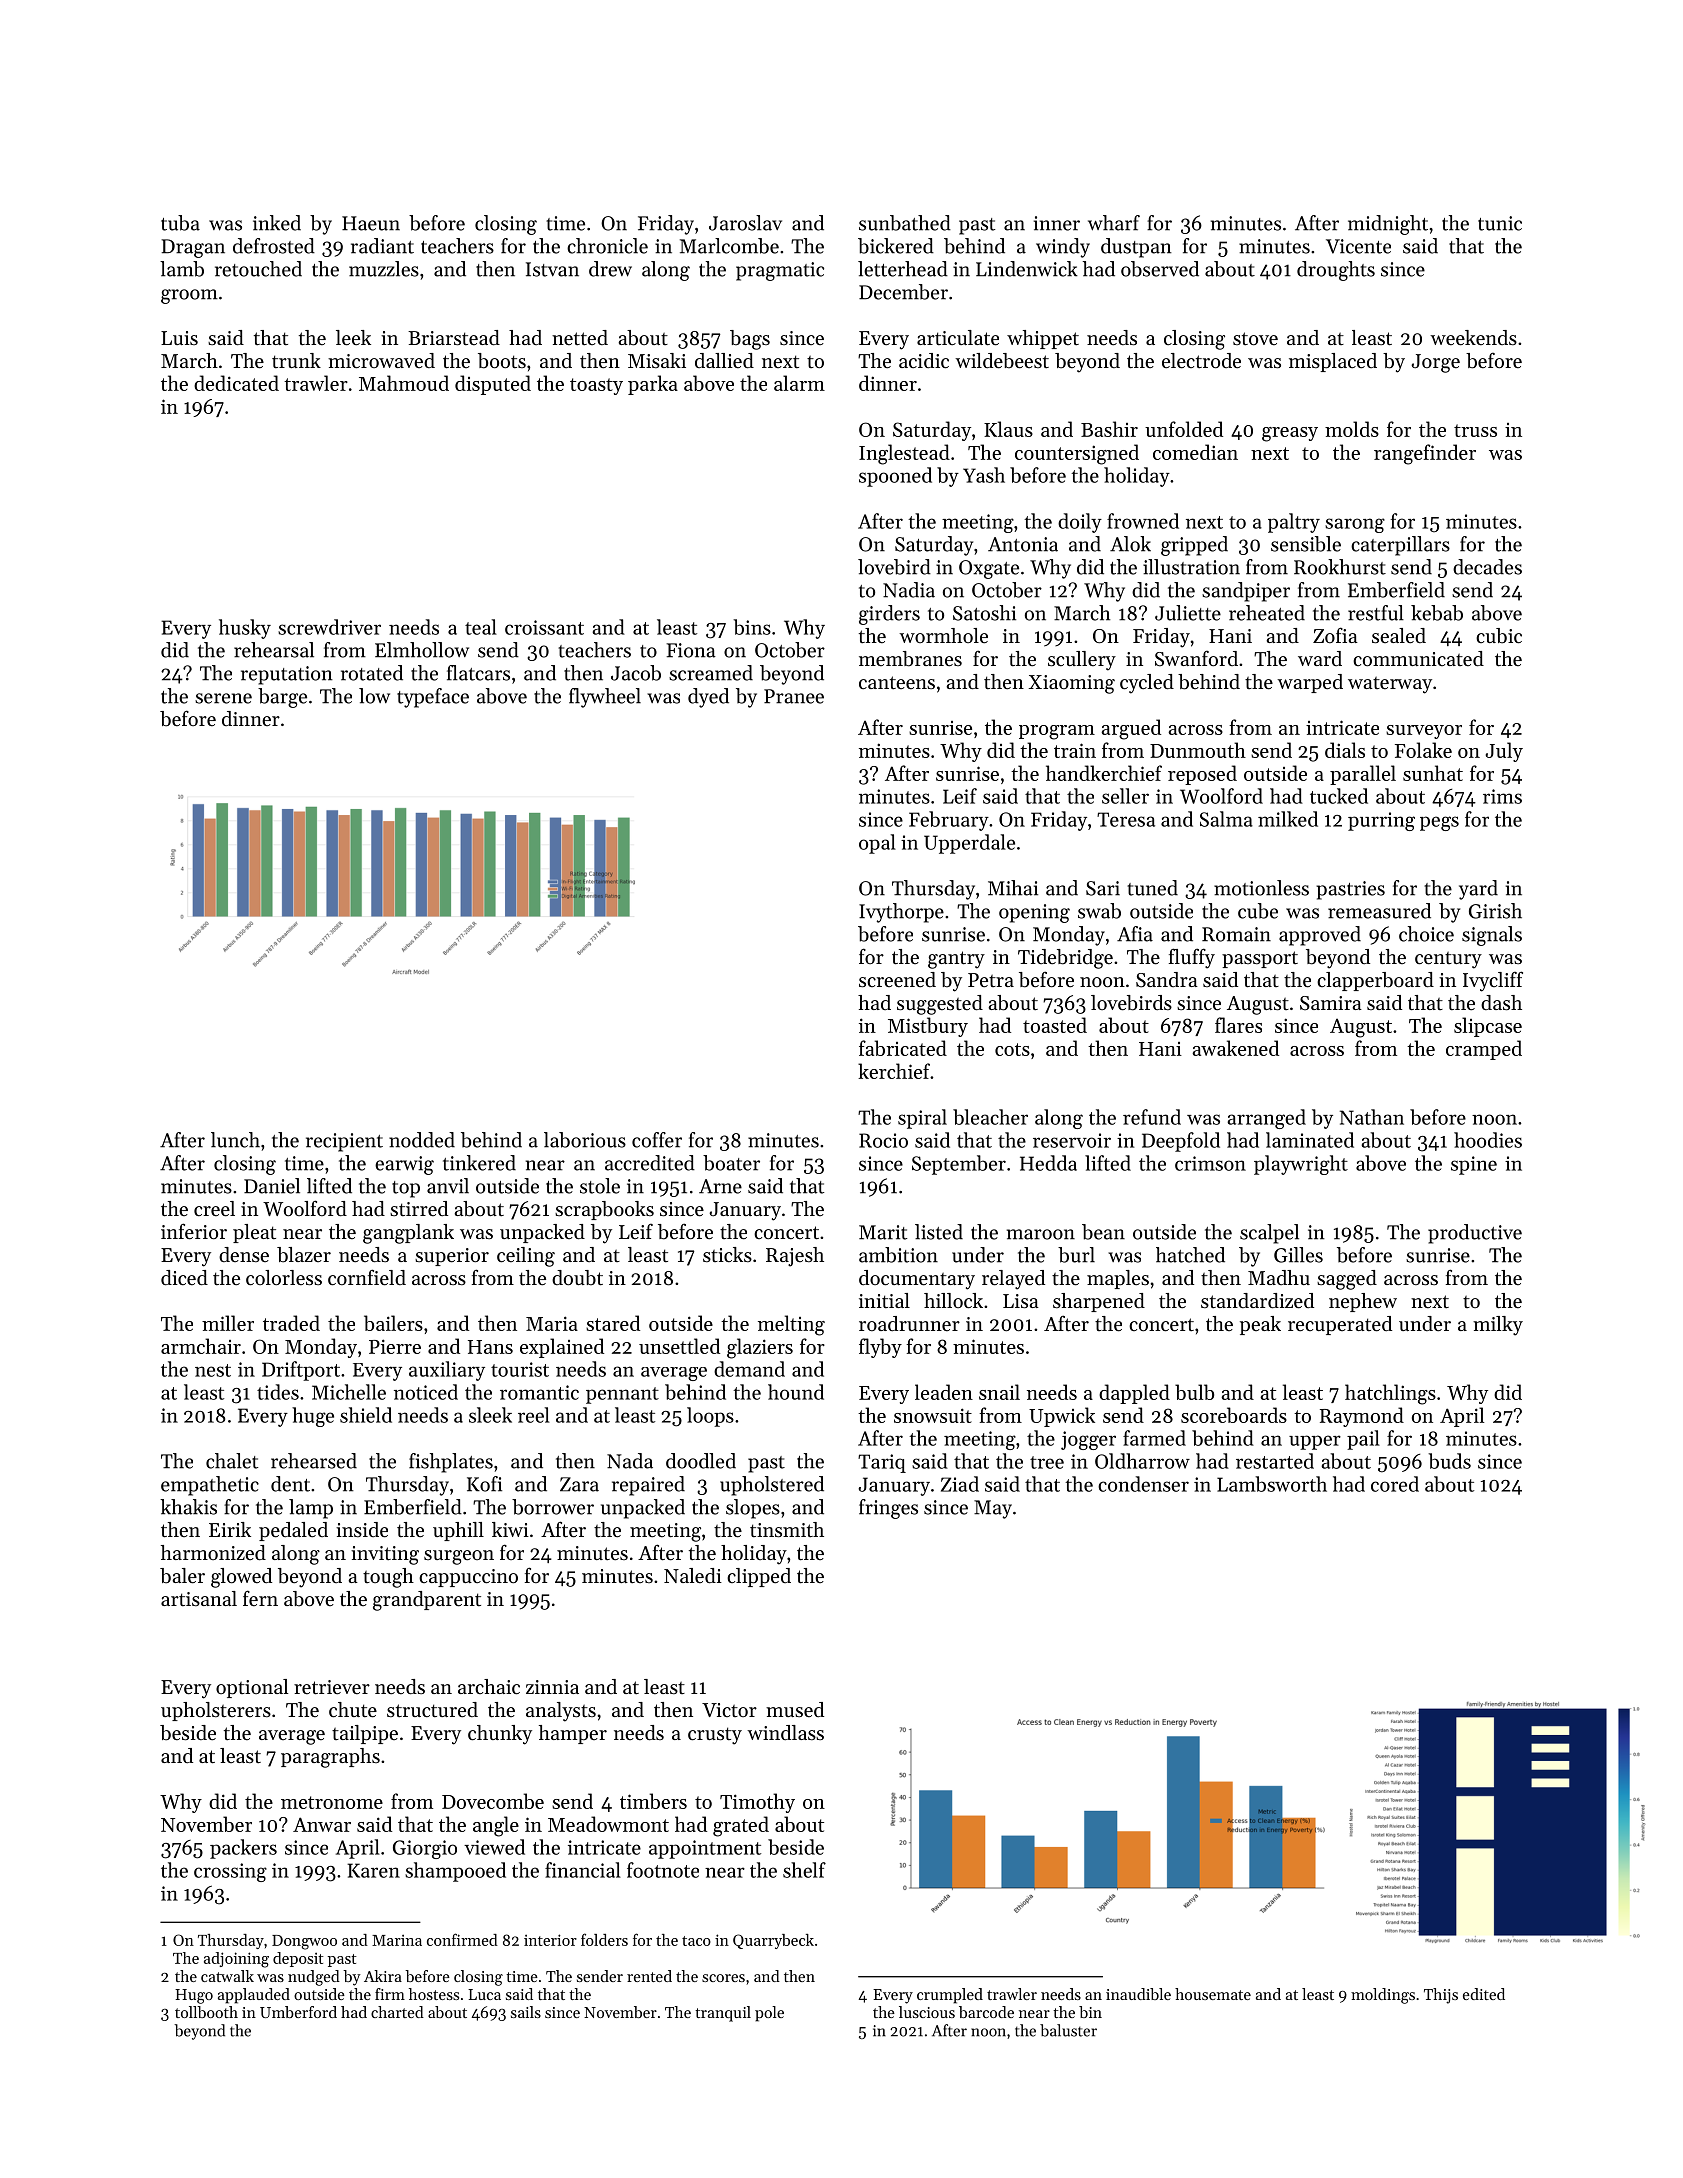  What do you see at coordinates (496, 1826) in the screenshot?
I see `angle` at bounding box center [496, 1826].
